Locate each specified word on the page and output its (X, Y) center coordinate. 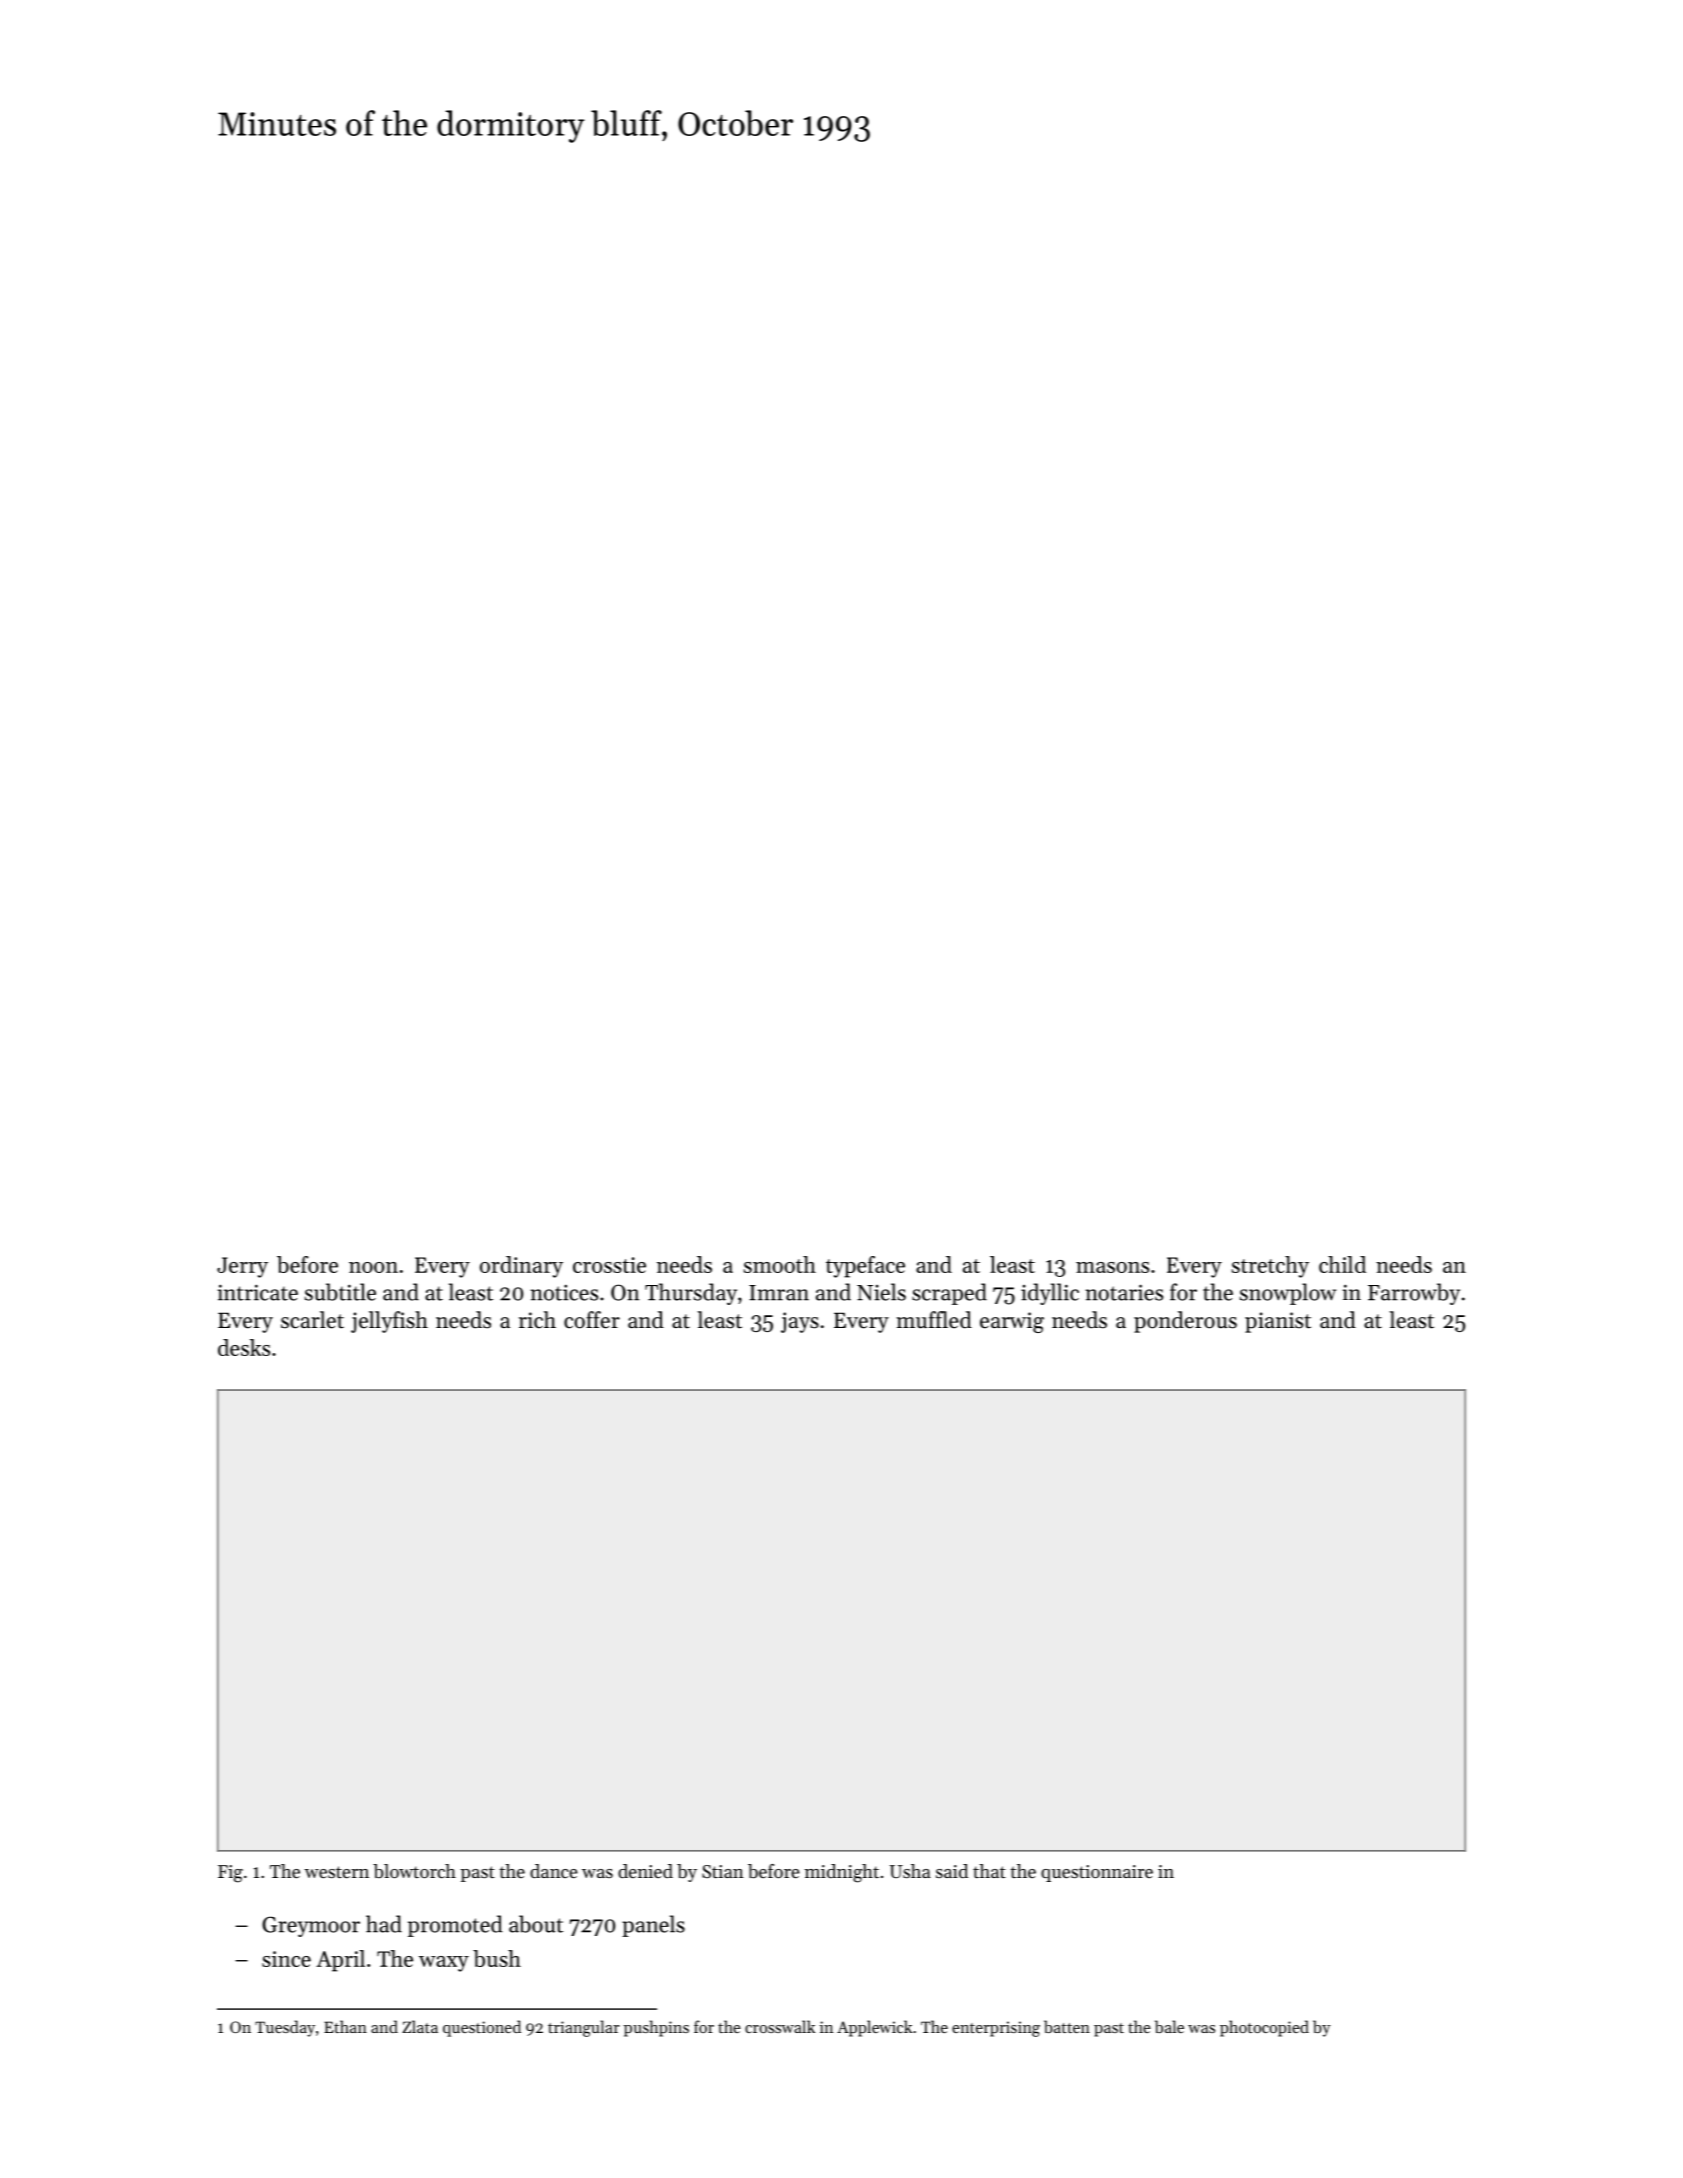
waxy (444, 1964)
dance (554, 1871)
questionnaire (1097, 1873)
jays (800, 1322)
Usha (910, 1871)
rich (537, 1320)
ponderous (1185, 1322)
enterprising (996, 2029)
